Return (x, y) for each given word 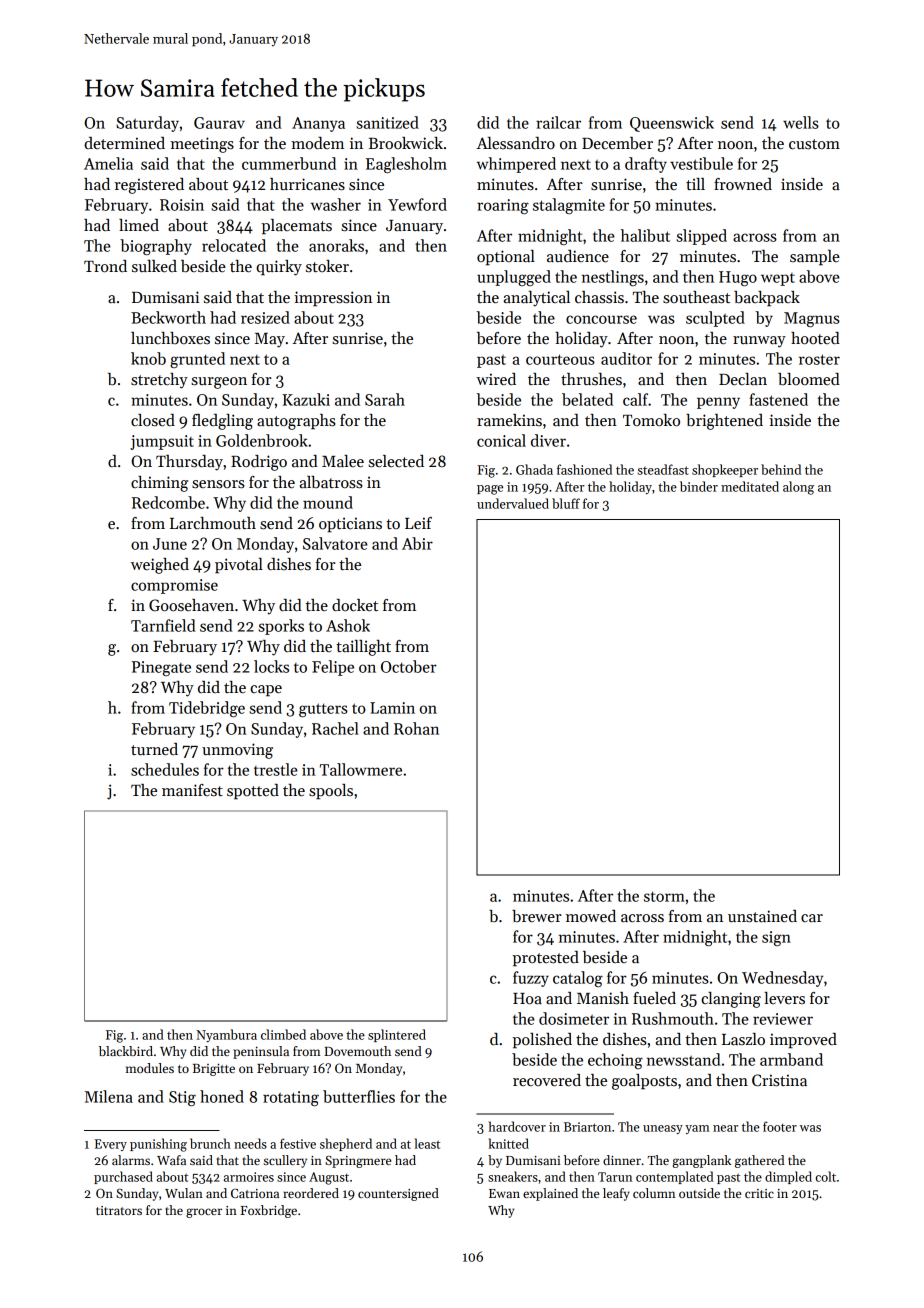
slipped (701, 237)
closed (153, 420)
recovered (547, 1080)
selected (396, 461)
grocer (204, 1213)
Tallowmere (361, 769)
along (798, 488)
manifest (192, 790)
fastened (778, 399)
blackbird (126, 1051)
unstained (762, 916)
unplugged (514, 278)
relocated (234, 245)
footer (780, 1126)
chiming (160, 484)
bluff (566, 503)
